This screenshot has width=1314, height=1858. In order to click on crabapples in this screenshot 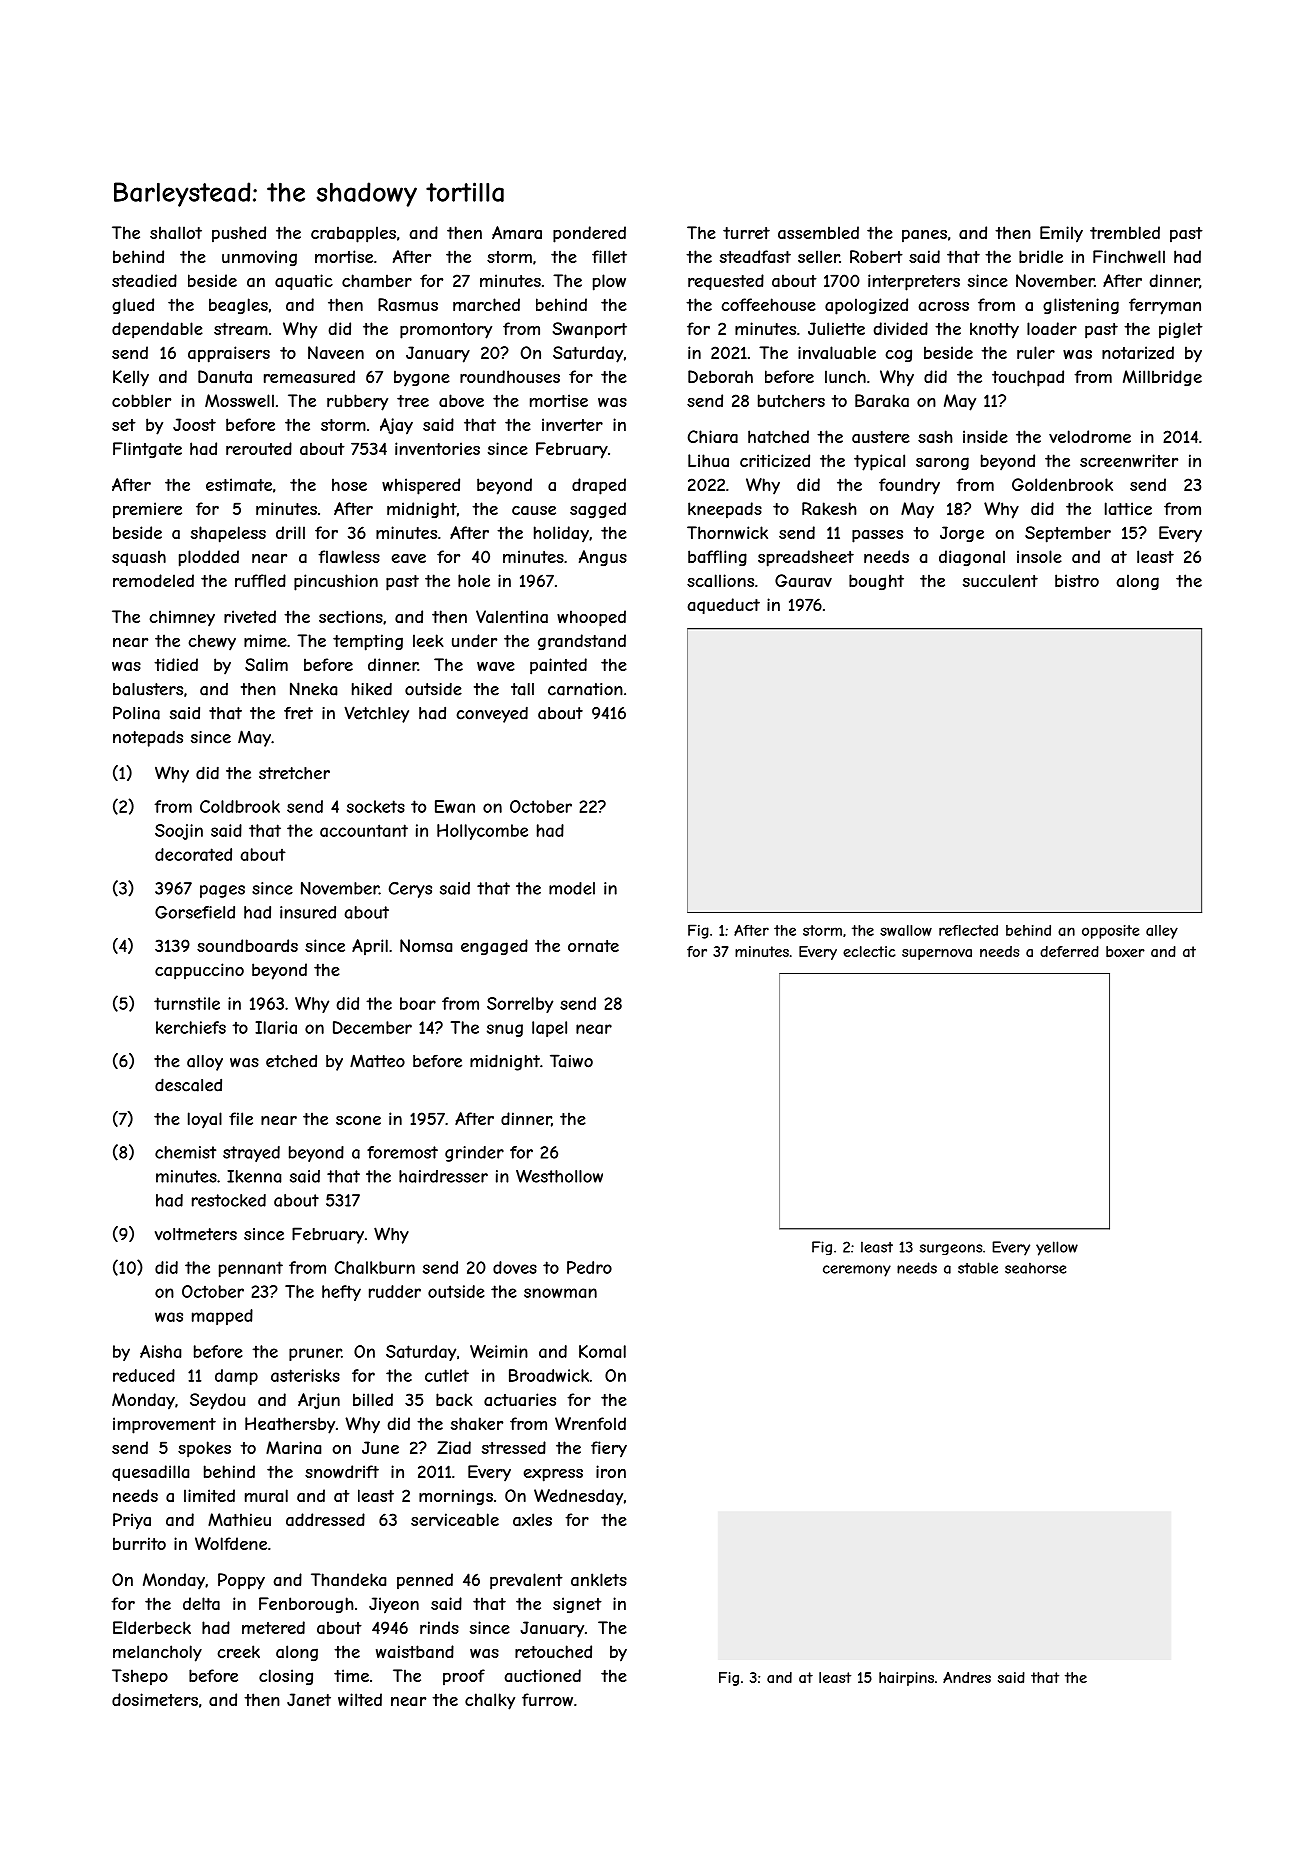, I will do `click(353, 234)`.
